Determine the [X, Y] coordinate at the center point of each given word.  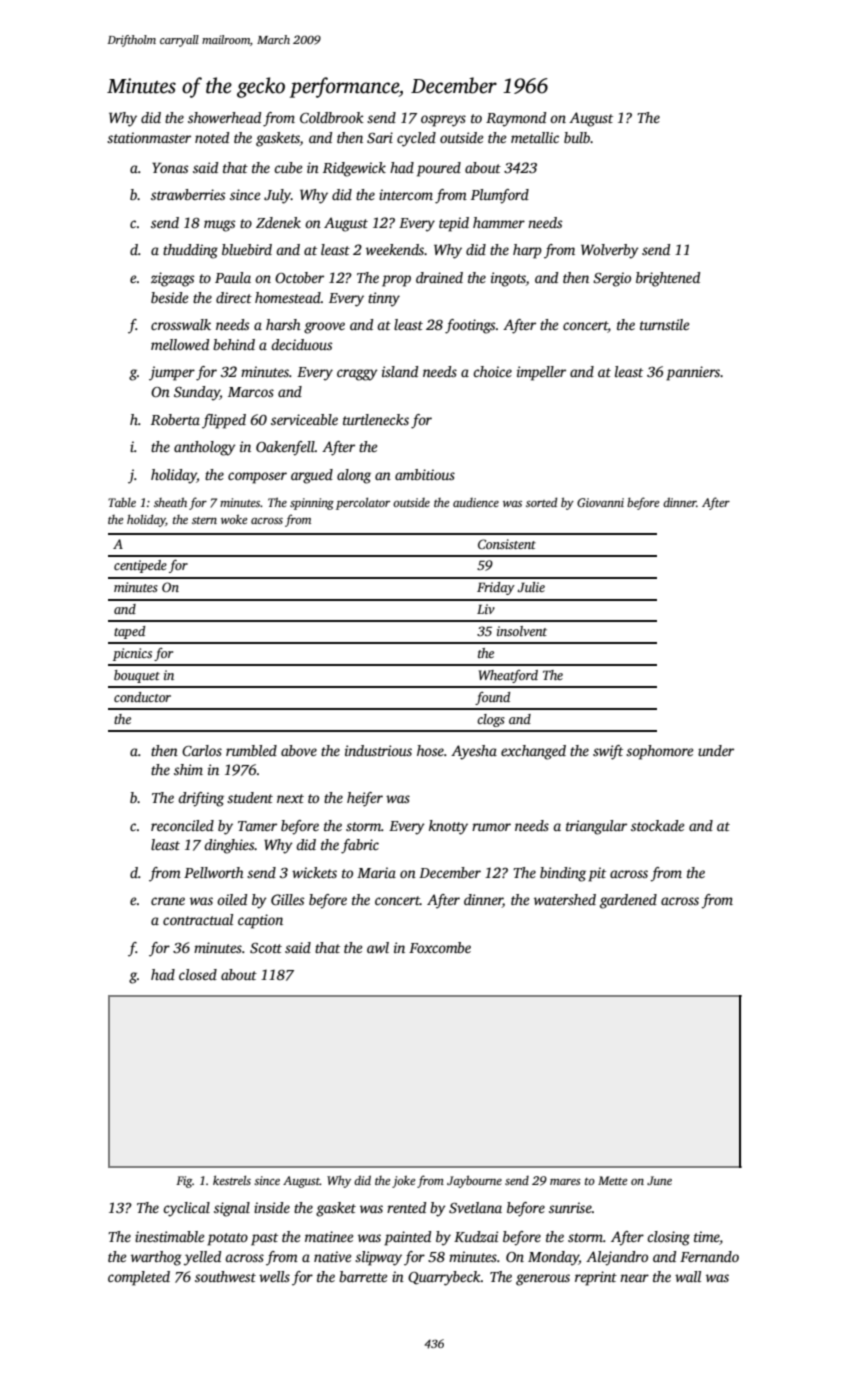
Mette [612, 1180]
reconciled [182, 825]
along [354, 476]
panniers [693, 373]
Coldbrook [332, 117]
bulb [577, 137]
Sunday [197, 393]
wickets [314, 872]
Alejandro [617, 1258]
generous [543, 1280]
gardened [628, 901]
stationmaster [149, 137]
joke [403, 1182]
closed [198, 974]
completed [139, 1278]
